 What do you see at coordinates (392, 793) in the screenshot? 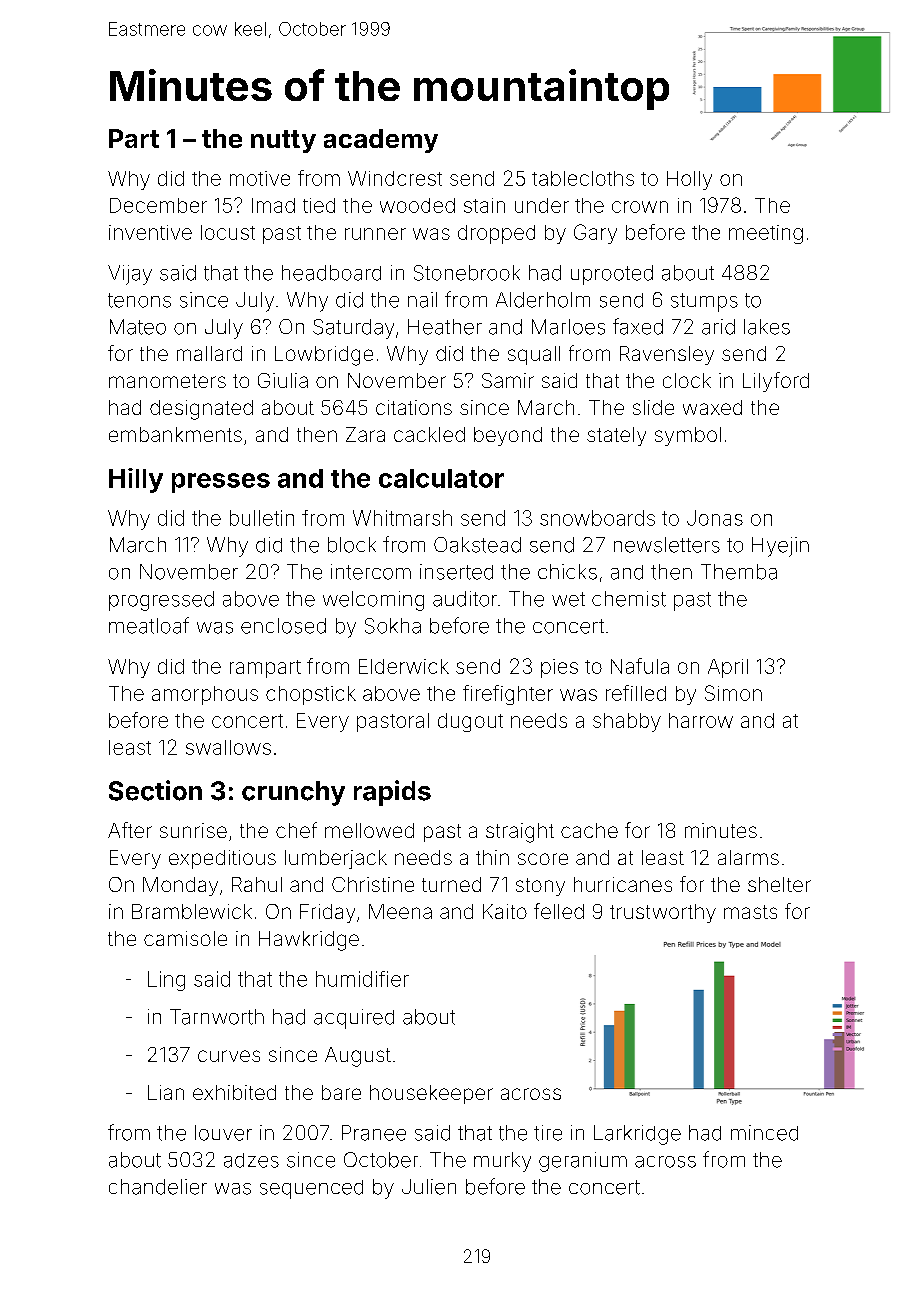
I see `rapids` at bounding box center [392, 793].
